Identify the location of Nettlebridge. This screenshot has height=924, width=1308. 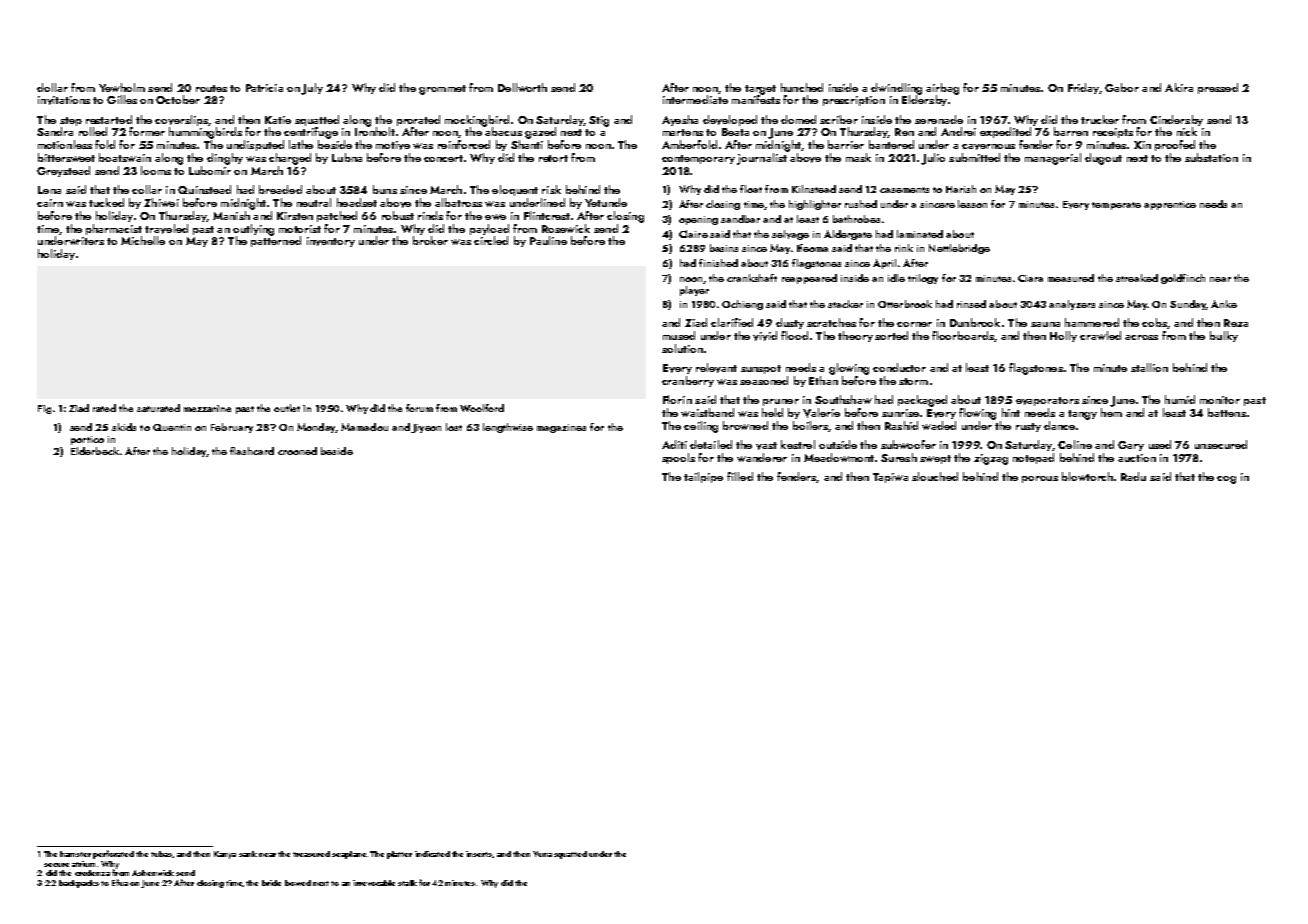
(959, 249).
